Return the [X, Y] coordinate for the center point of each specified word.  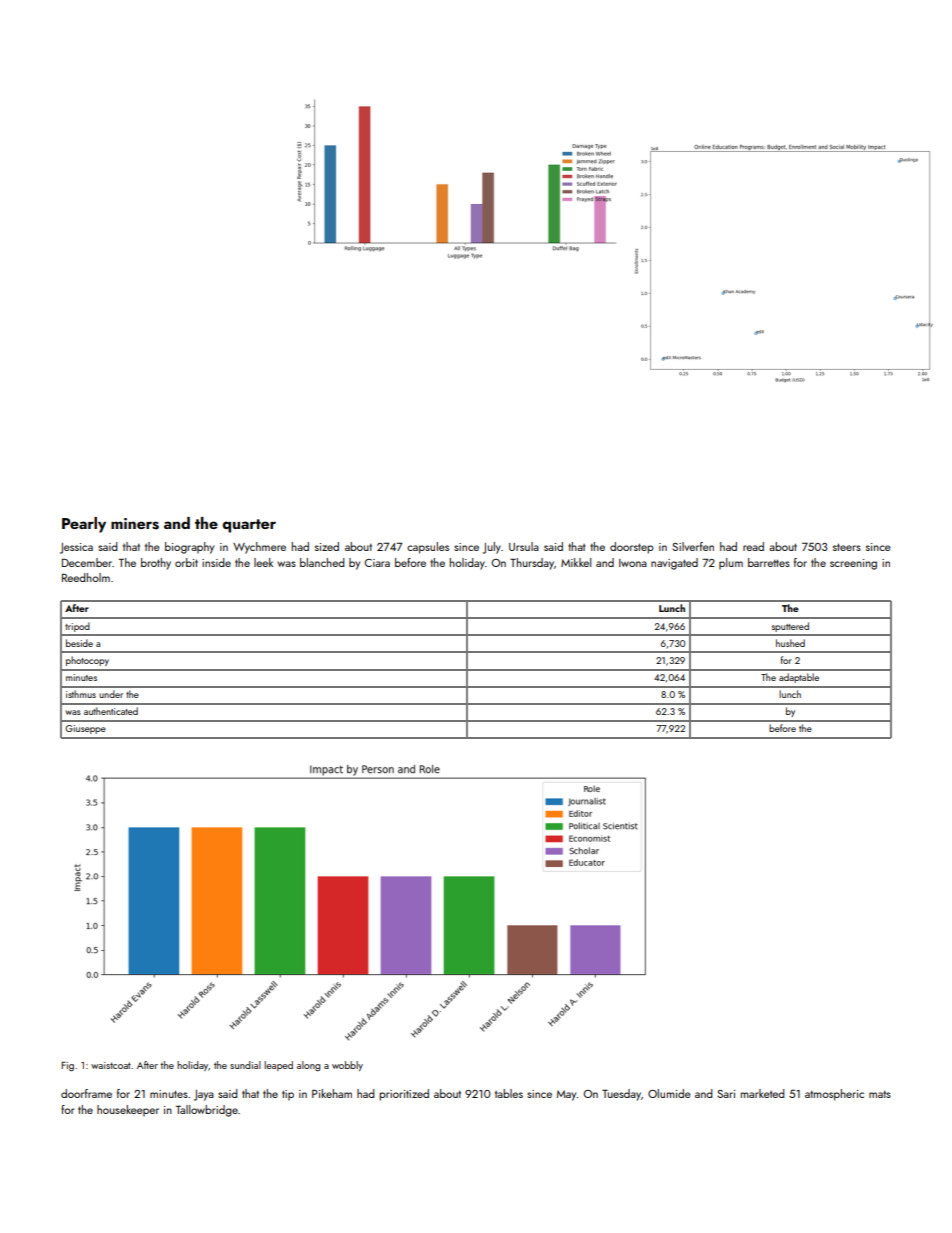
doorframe [86, 1093]
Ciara [377, 563]
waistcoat [111, 1065]
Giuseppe [85, 729]
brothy [156, 564]
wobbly [347, 1066]
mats [880, 1094]
